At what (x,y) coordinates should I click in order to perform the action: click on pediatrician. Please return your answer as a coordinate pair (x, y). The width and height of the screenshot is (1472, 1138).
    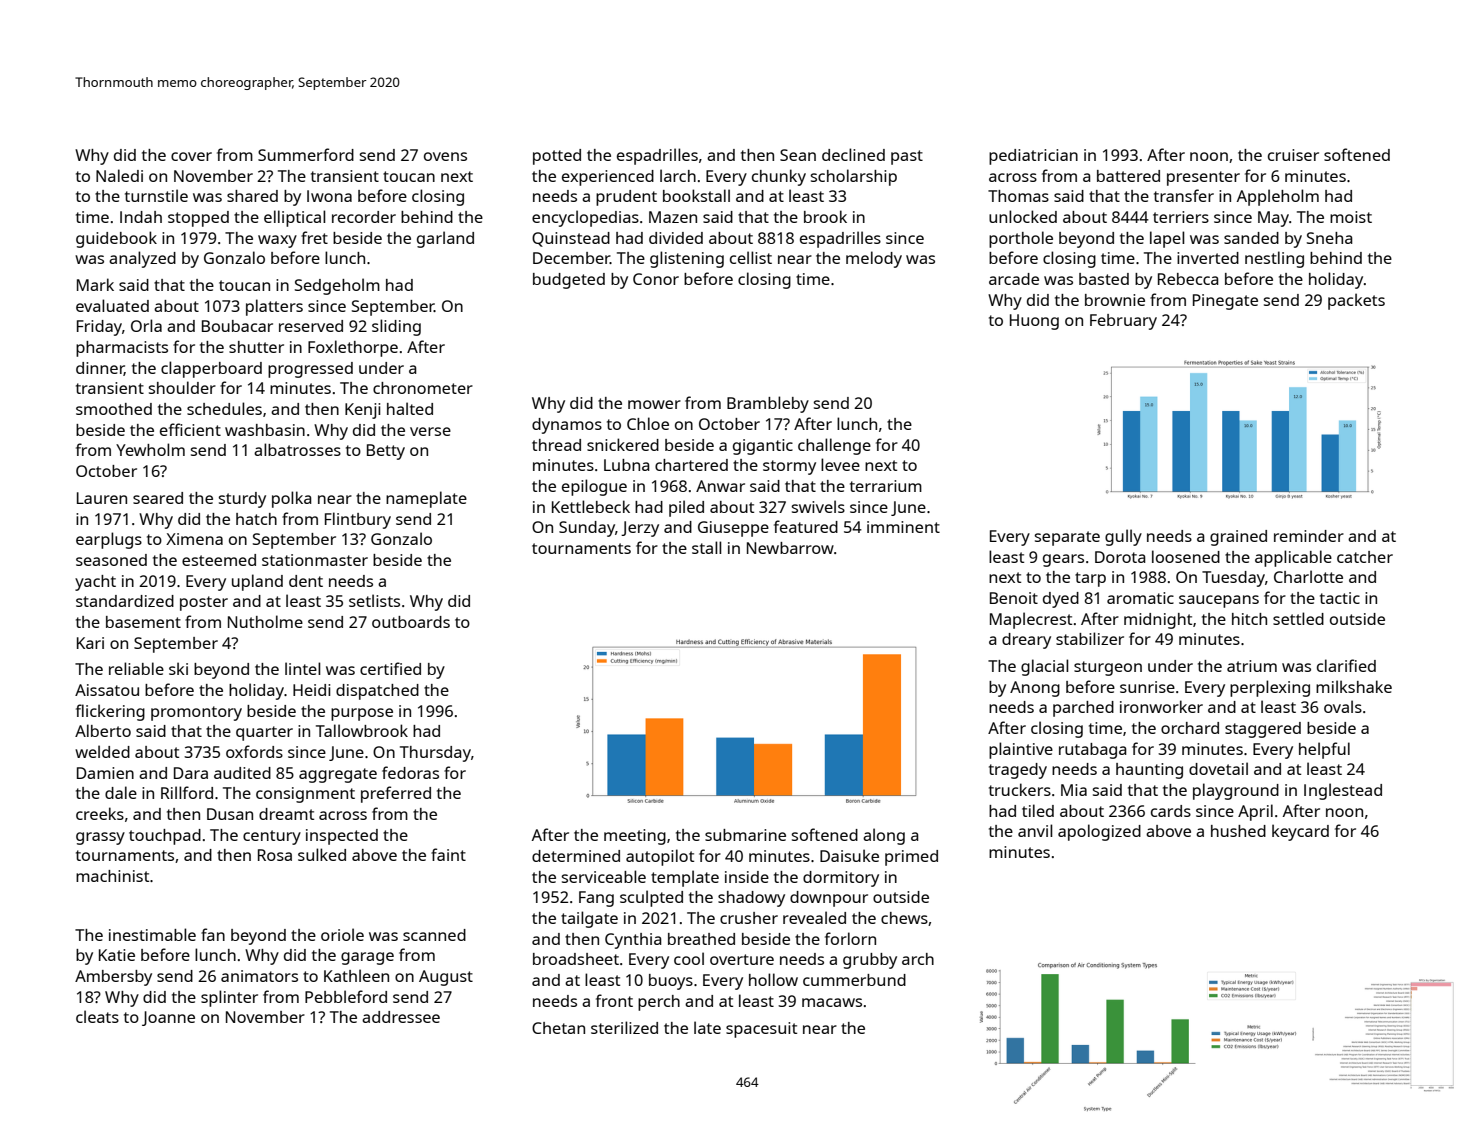
    Looking at the image, I should click on (1033, 157).
